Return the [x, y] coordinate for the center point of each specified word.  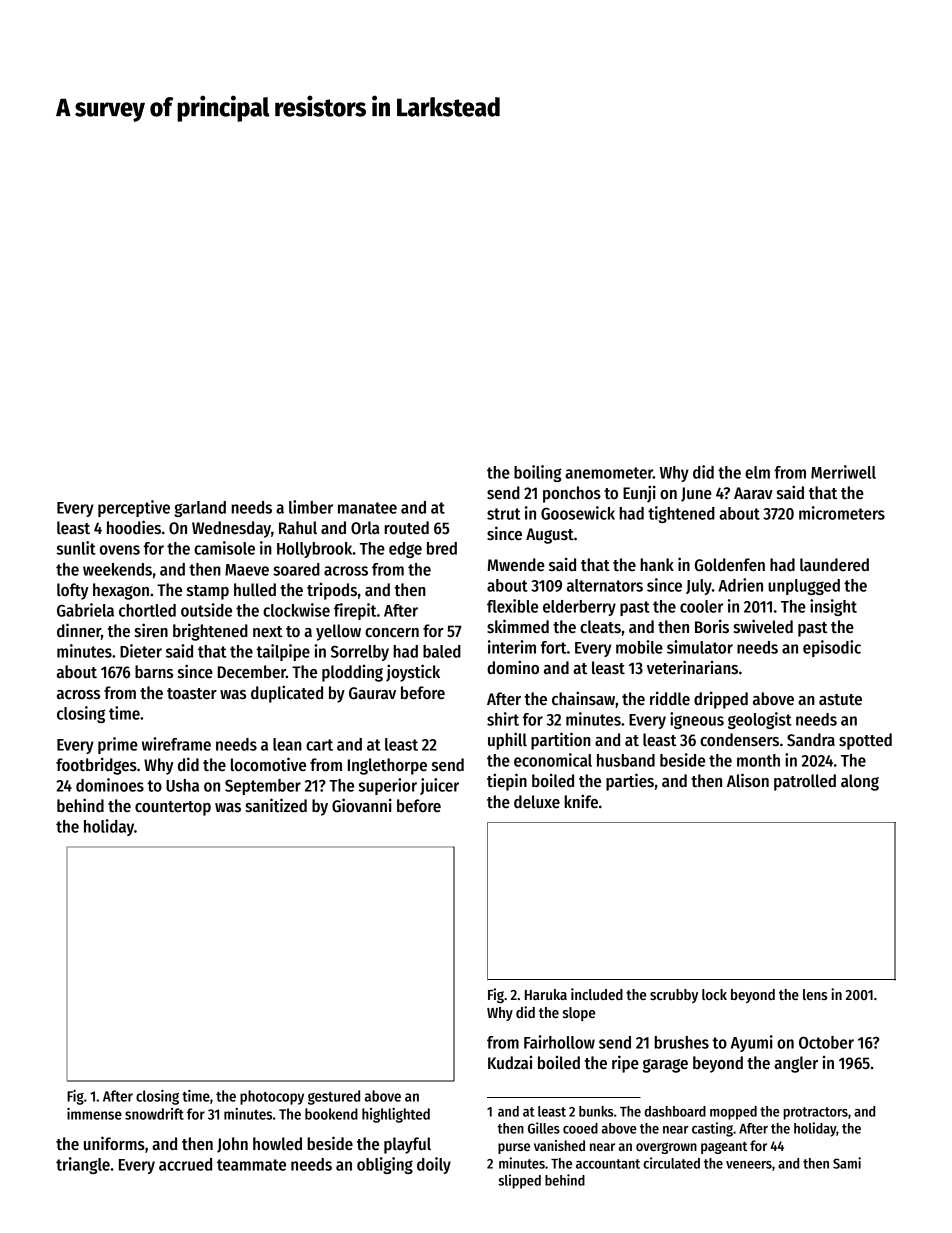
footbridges [96, 766]
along [860, 782]
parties [630, 782]
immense [94, 1114]
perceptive [134, 508]
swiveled [763, 626]
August [550, 536]
